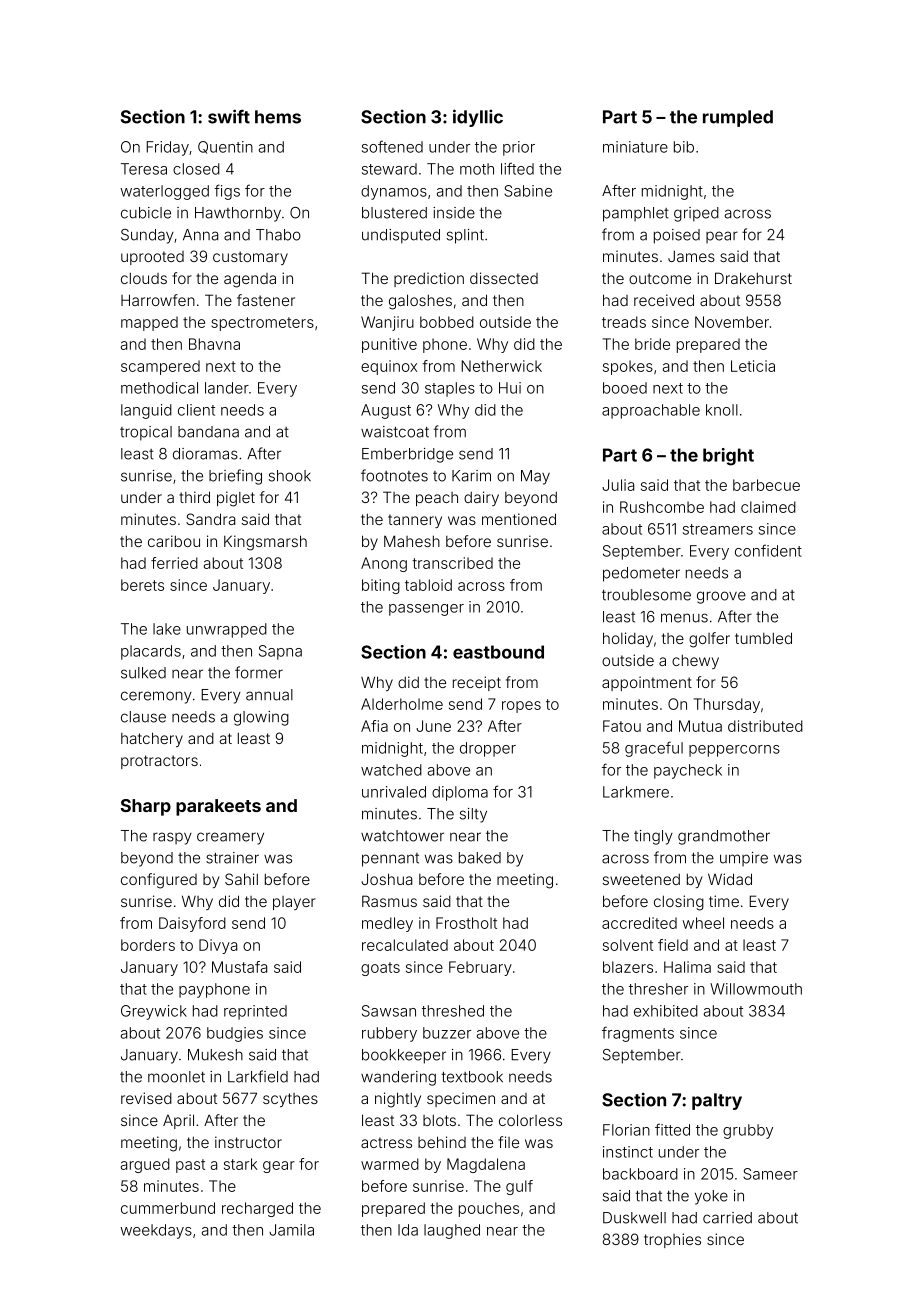  What do you see at coordinates (753, 278) in the document?
I see `Drakehurst` at bounding box center [753, 278].
